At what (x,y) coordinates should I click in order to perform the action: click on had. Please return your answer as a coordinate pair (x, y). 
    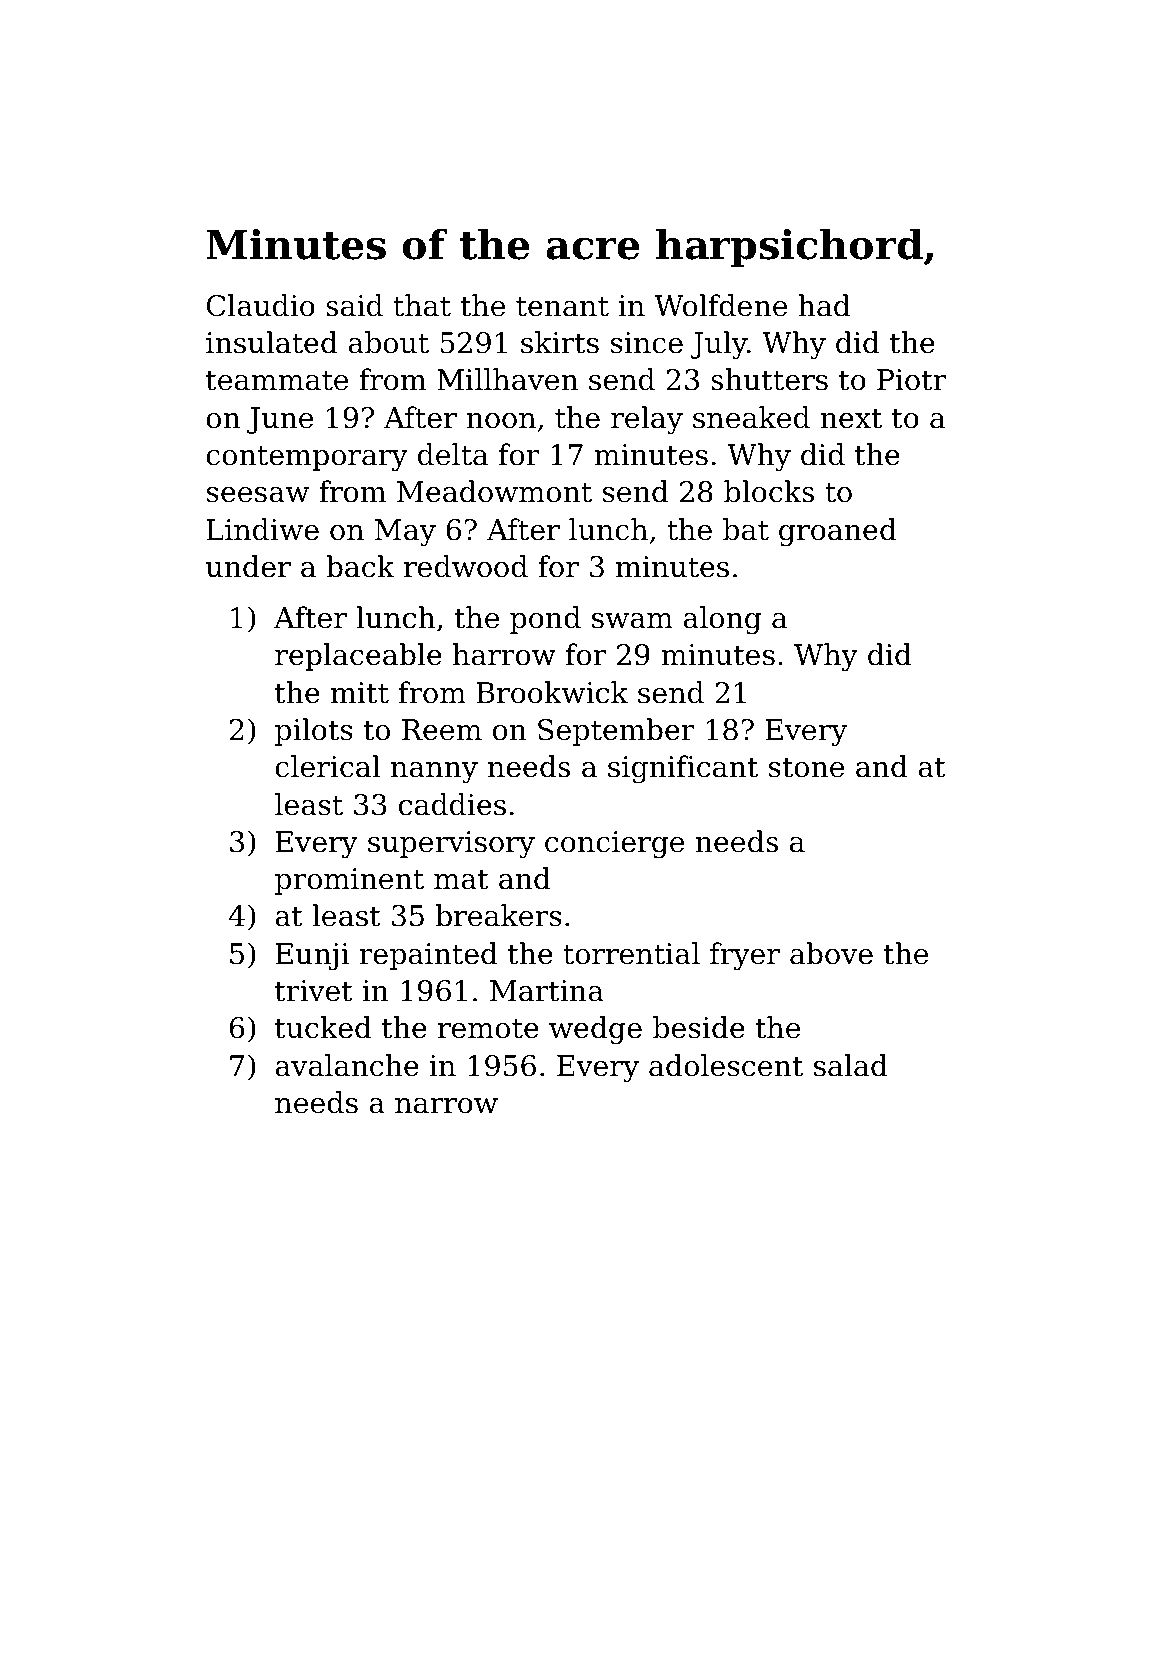
    Looking at the image, I should click on (824, 305).
